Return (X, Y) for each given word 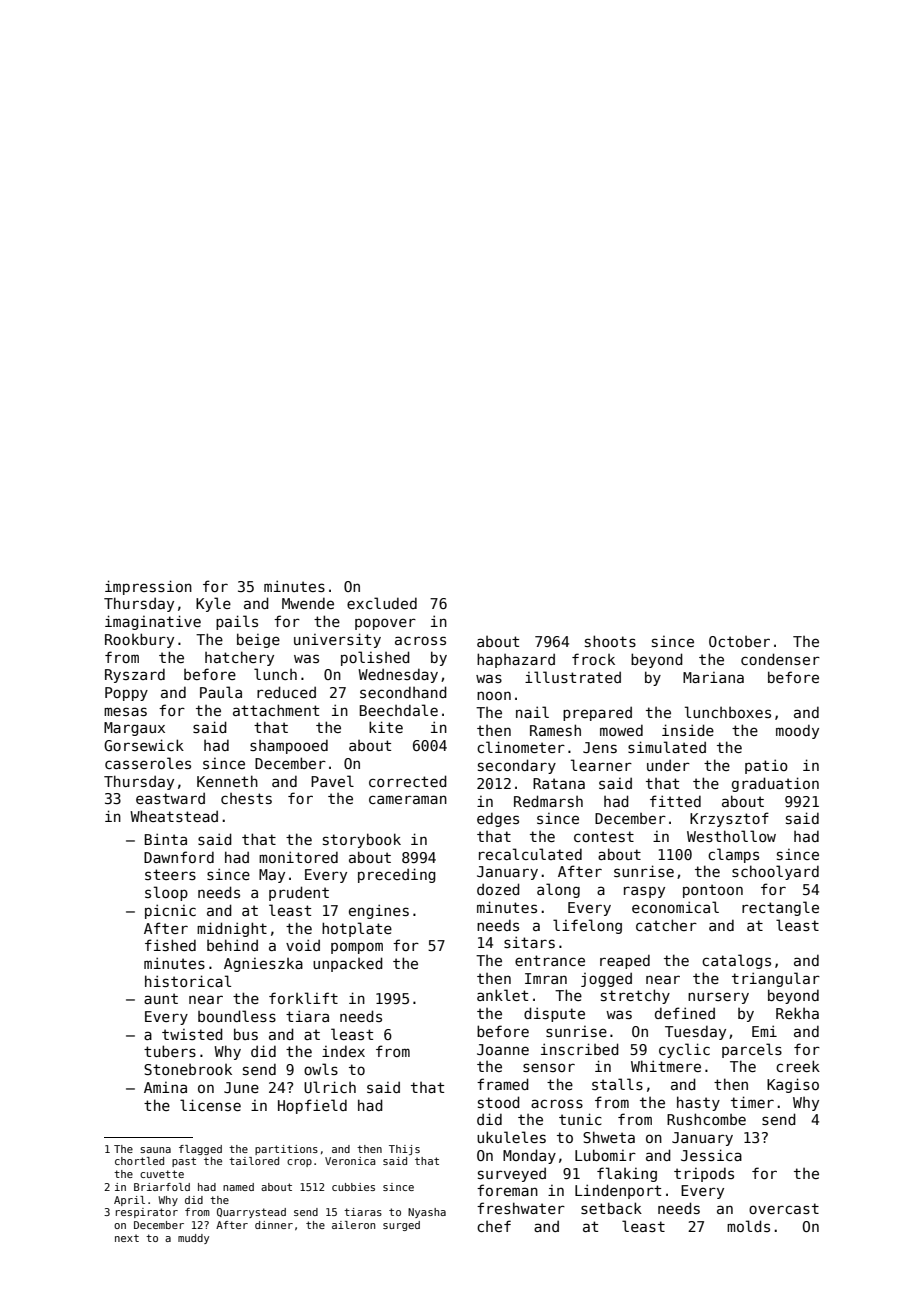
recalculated (530, 854)
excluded (382, 603)
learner (601, 765)
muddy (193, 1239)
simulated (667, 747)
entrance (550, 960)
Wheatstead (174, 816)
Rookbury (139, 640)
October (739, 641)
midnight (232, 929)
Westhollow (731, 836)
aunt (161, 998)
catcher (666, 925)
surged (401, 1226)
